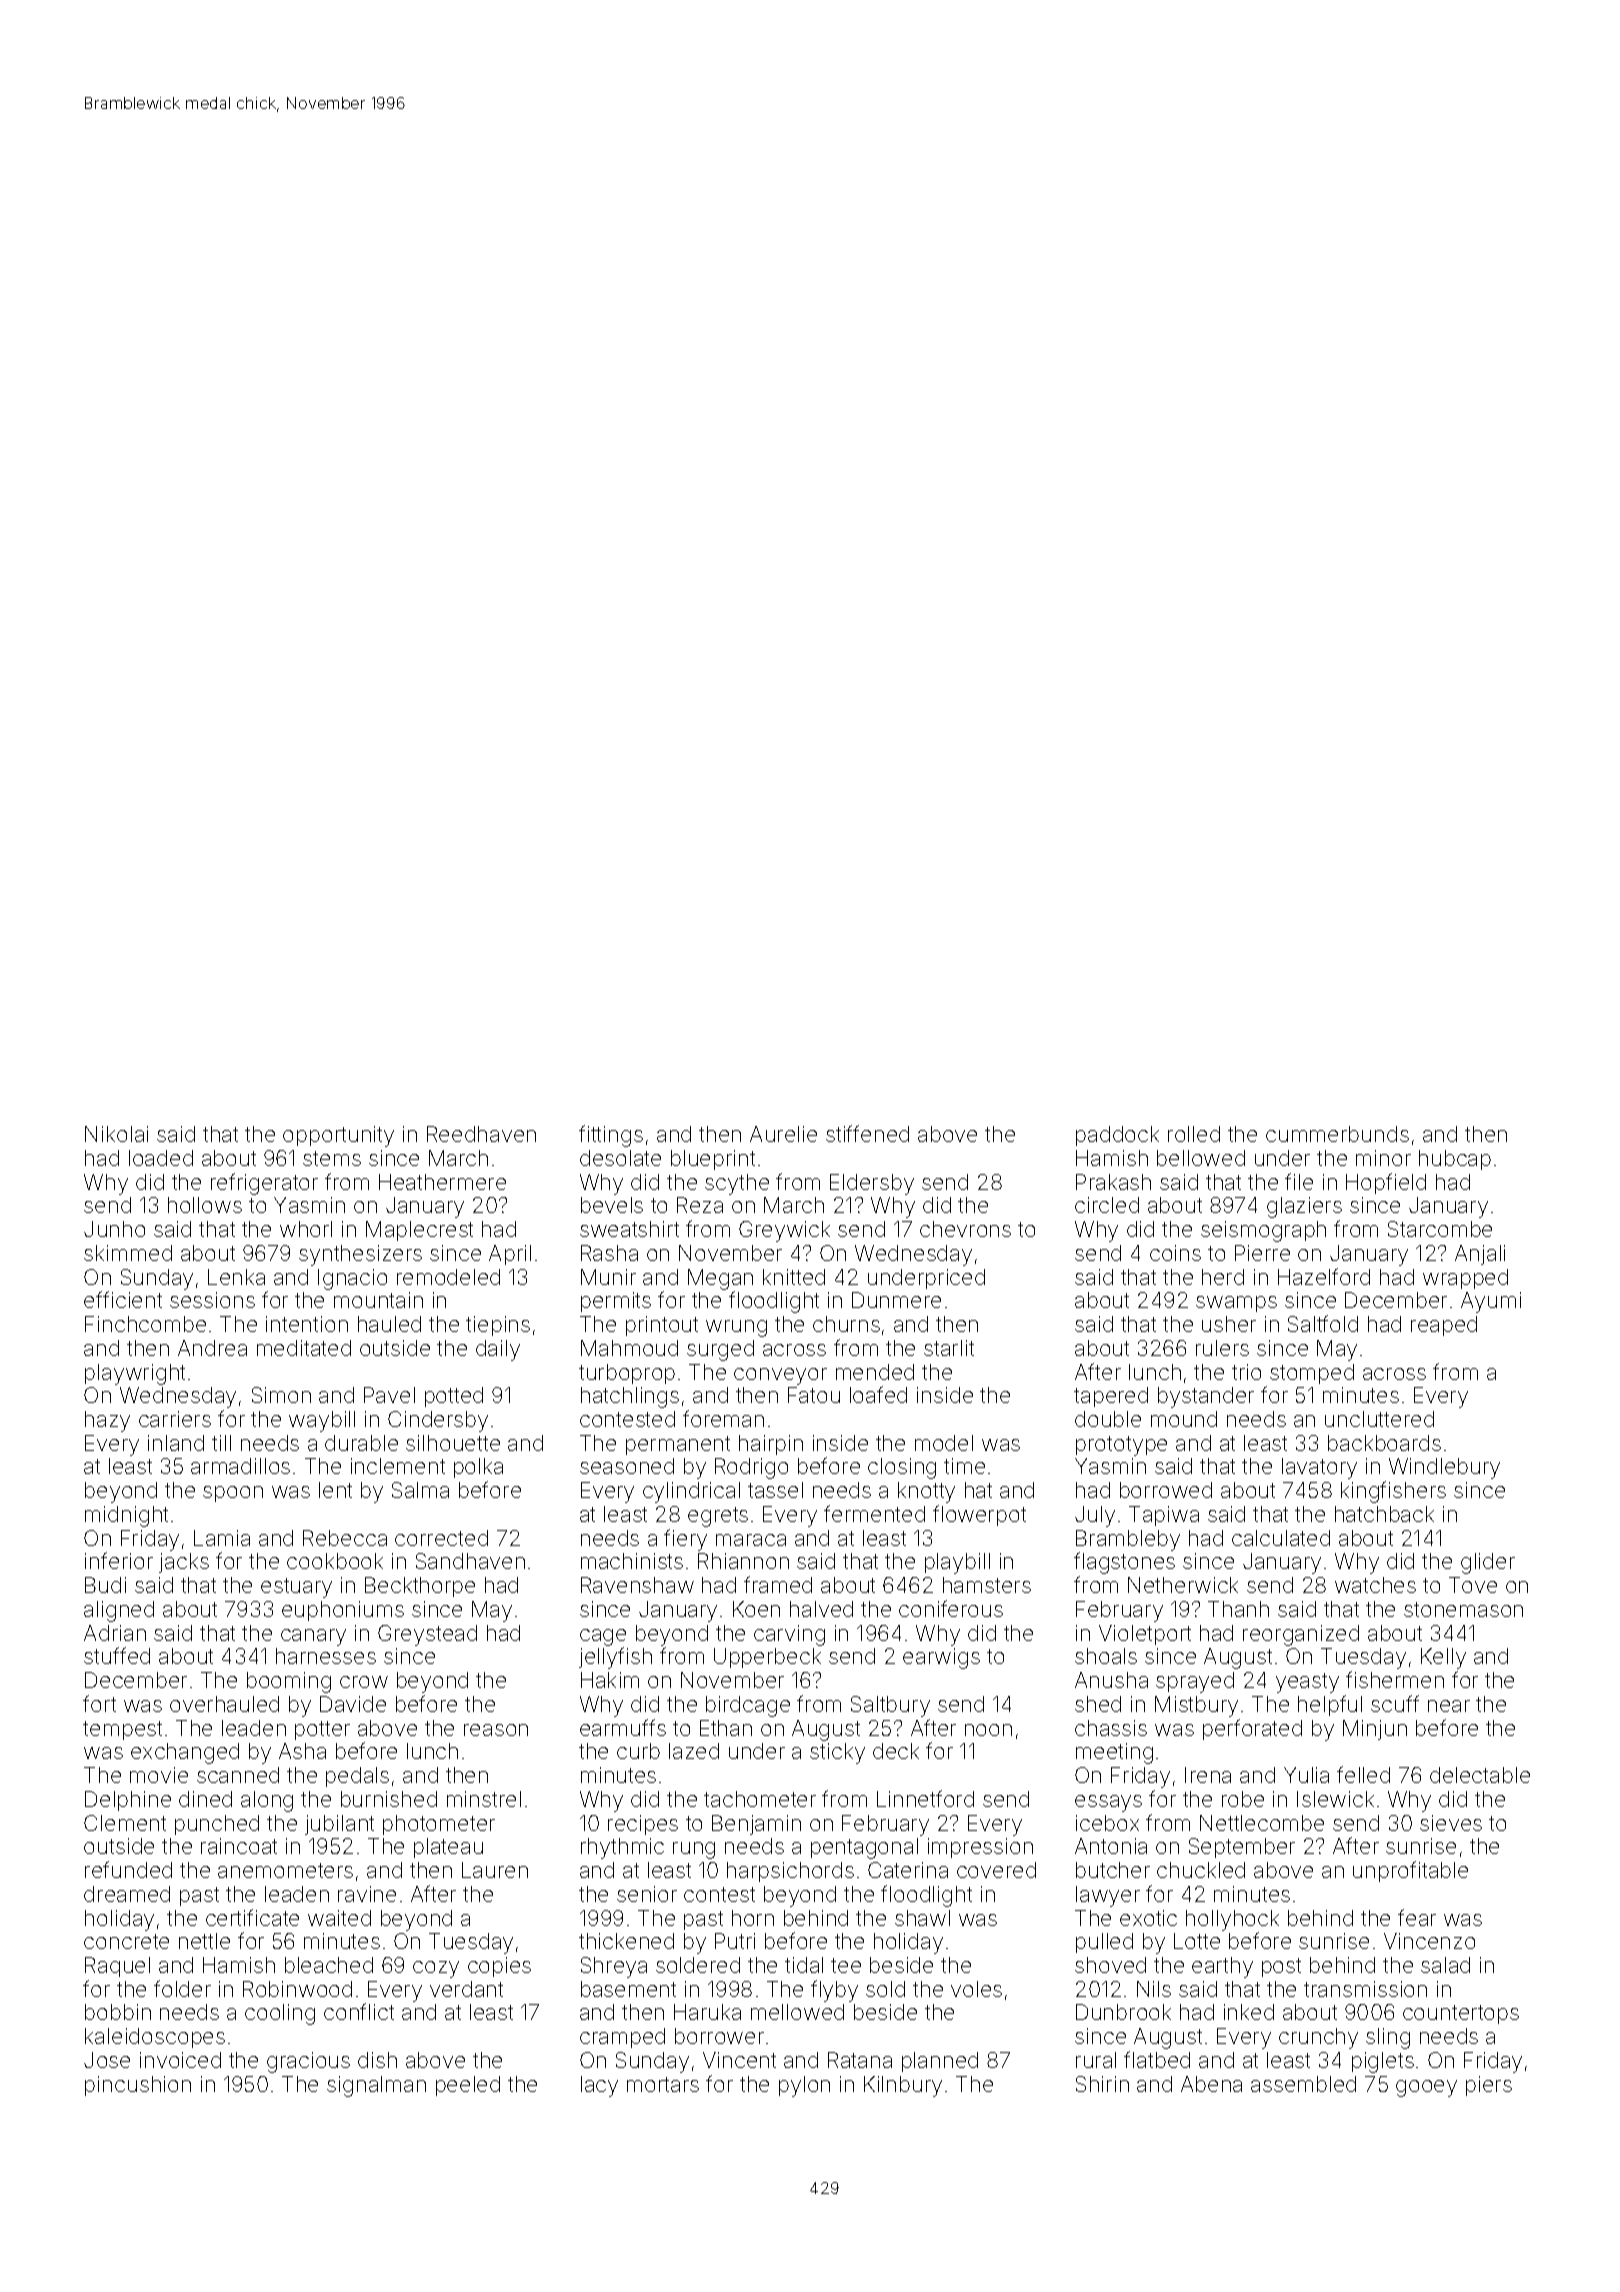 Image resolution: width=1620 pixels, height=2292 pixels. Describe the element at coordinates (308, 2062) in the screenshot. I see `gracious` at that location.
